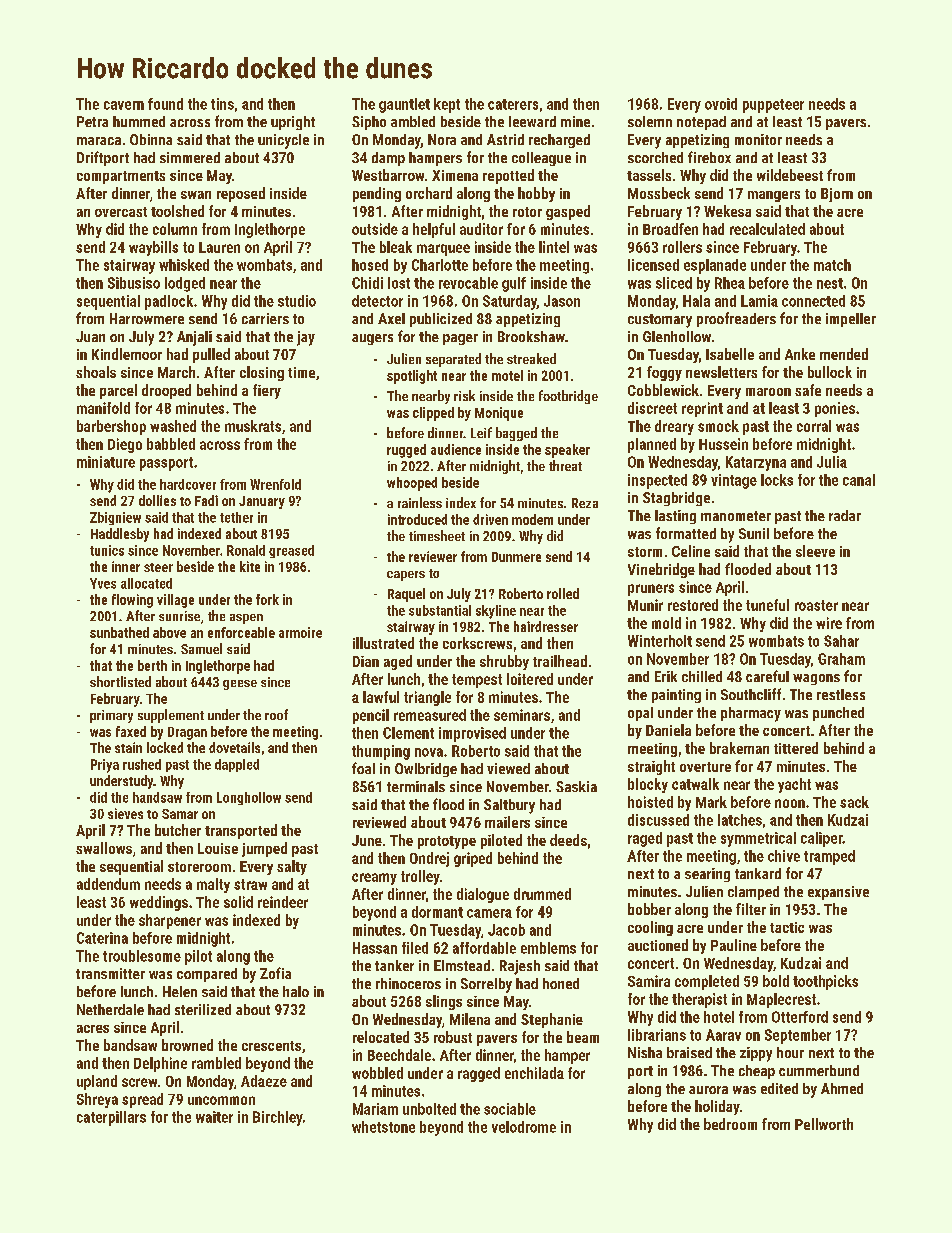 Image resolution: width=952 pixels, height=1233 pixels. I want to click on tins, so click(222, 104).
